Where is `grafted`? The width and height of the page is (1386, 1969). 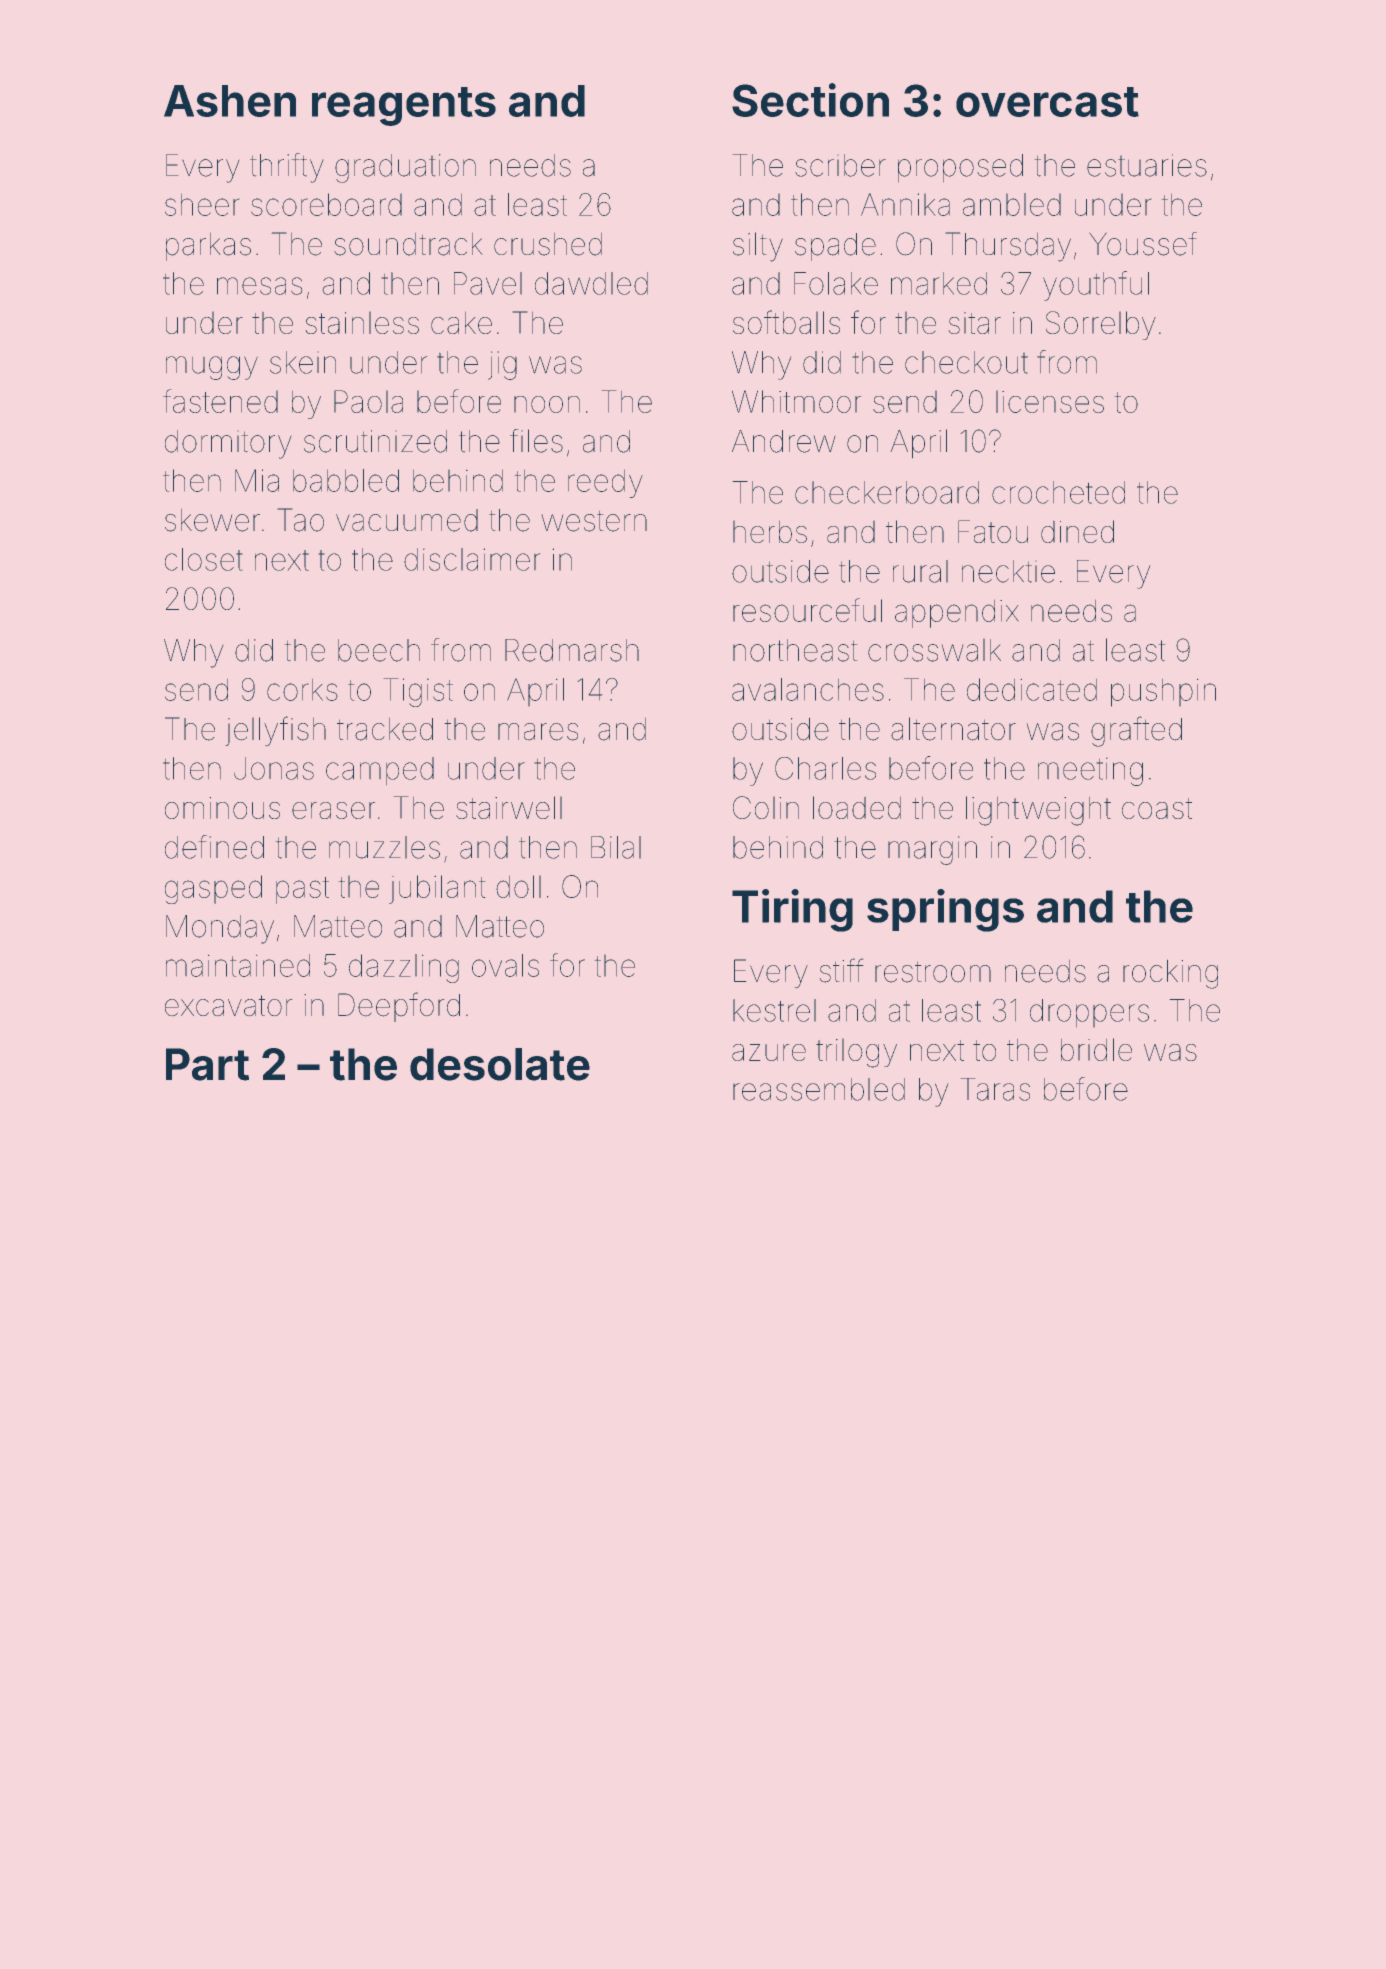 grafted is located at coordinates (1136, 731).
